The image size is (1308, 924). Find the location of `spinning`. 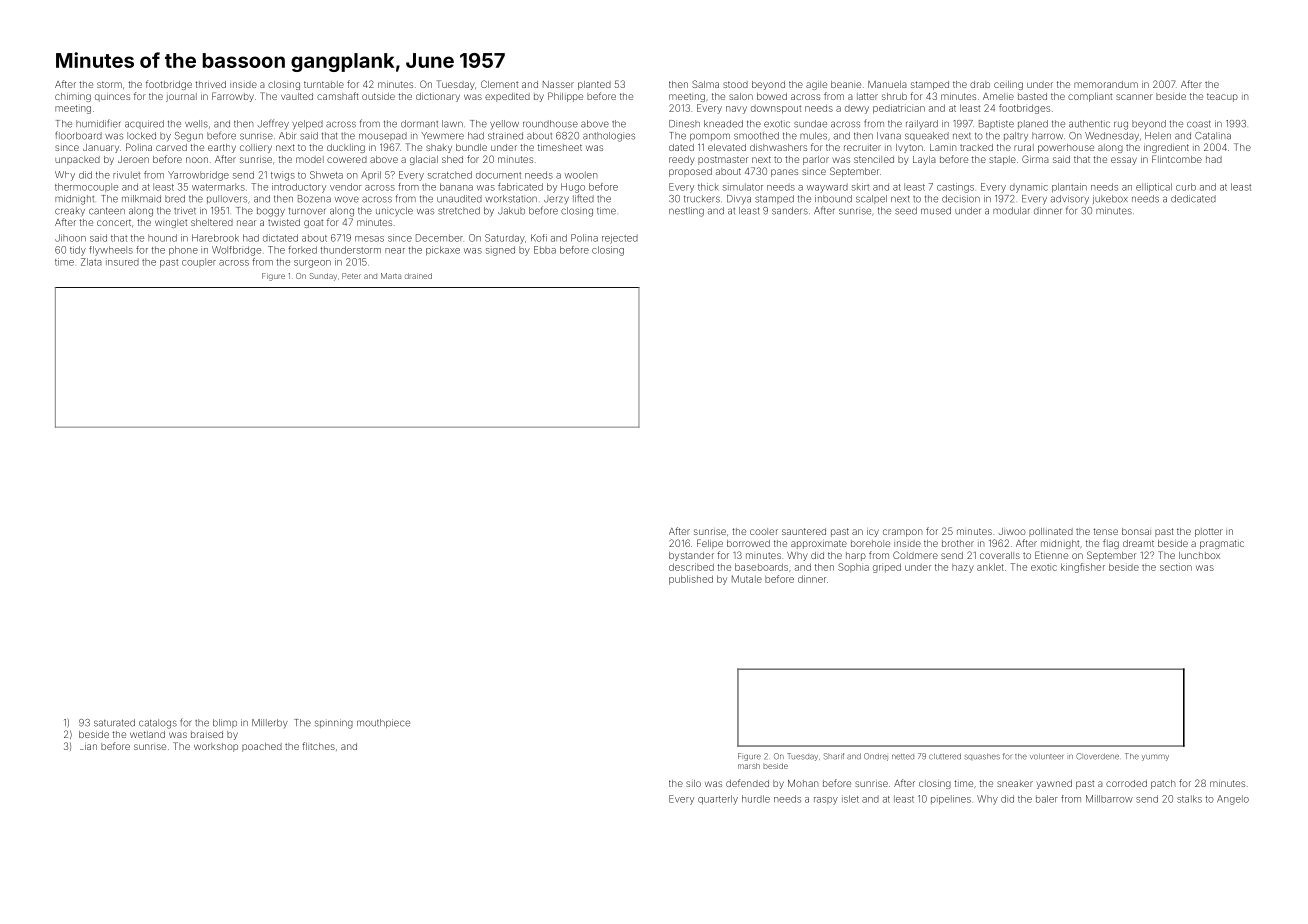

spinning is located at coordinates (334, 724).
